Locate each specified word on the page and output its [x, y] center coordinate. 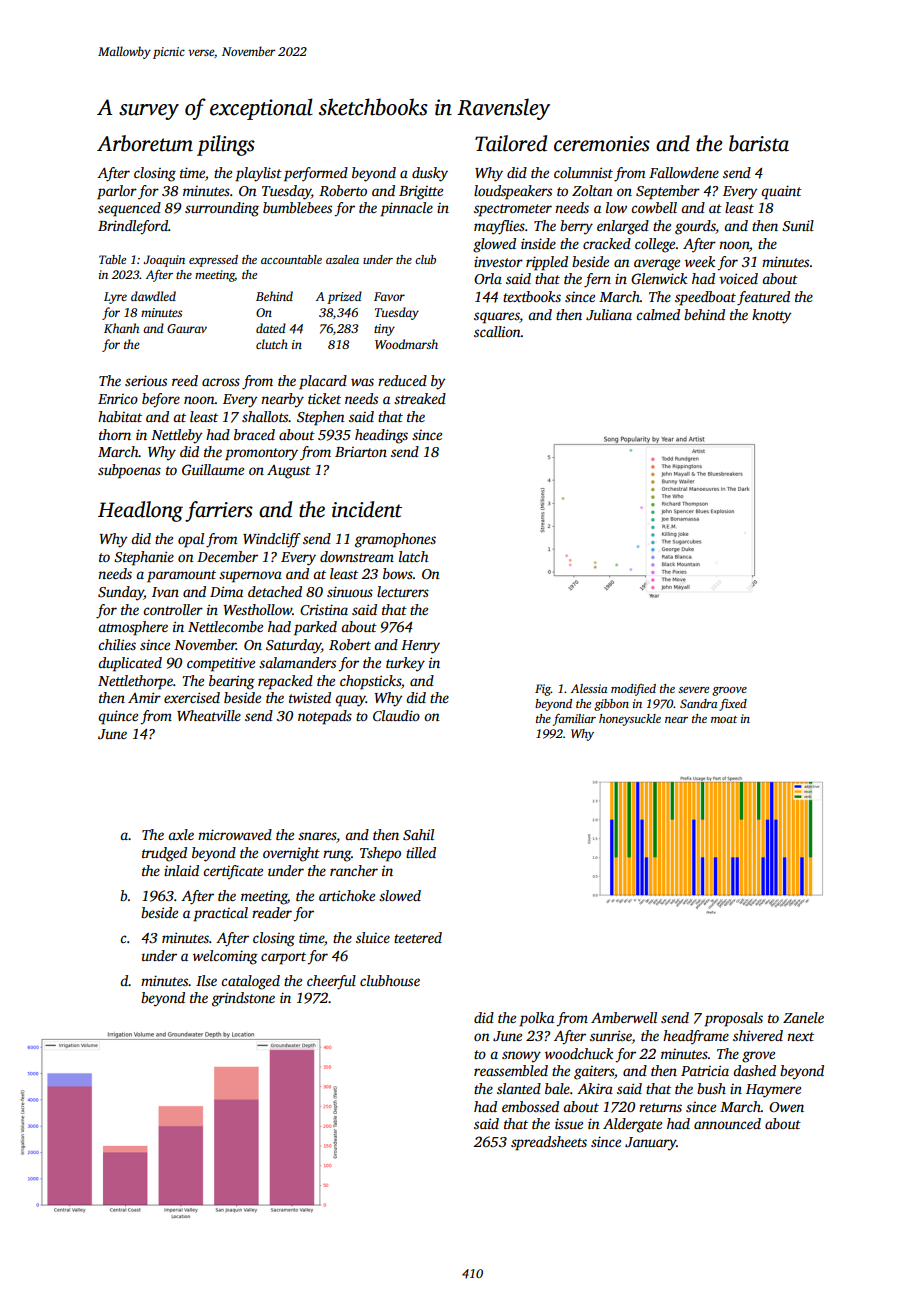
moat [724, 719]
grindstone [243, 999]
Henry [420, 647]
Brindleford [133, 227]
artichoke [347, 895]
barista [759, 143]
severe [693, 690]
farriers [219, 511]
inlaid [181, 870]
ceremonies [602, 144]
